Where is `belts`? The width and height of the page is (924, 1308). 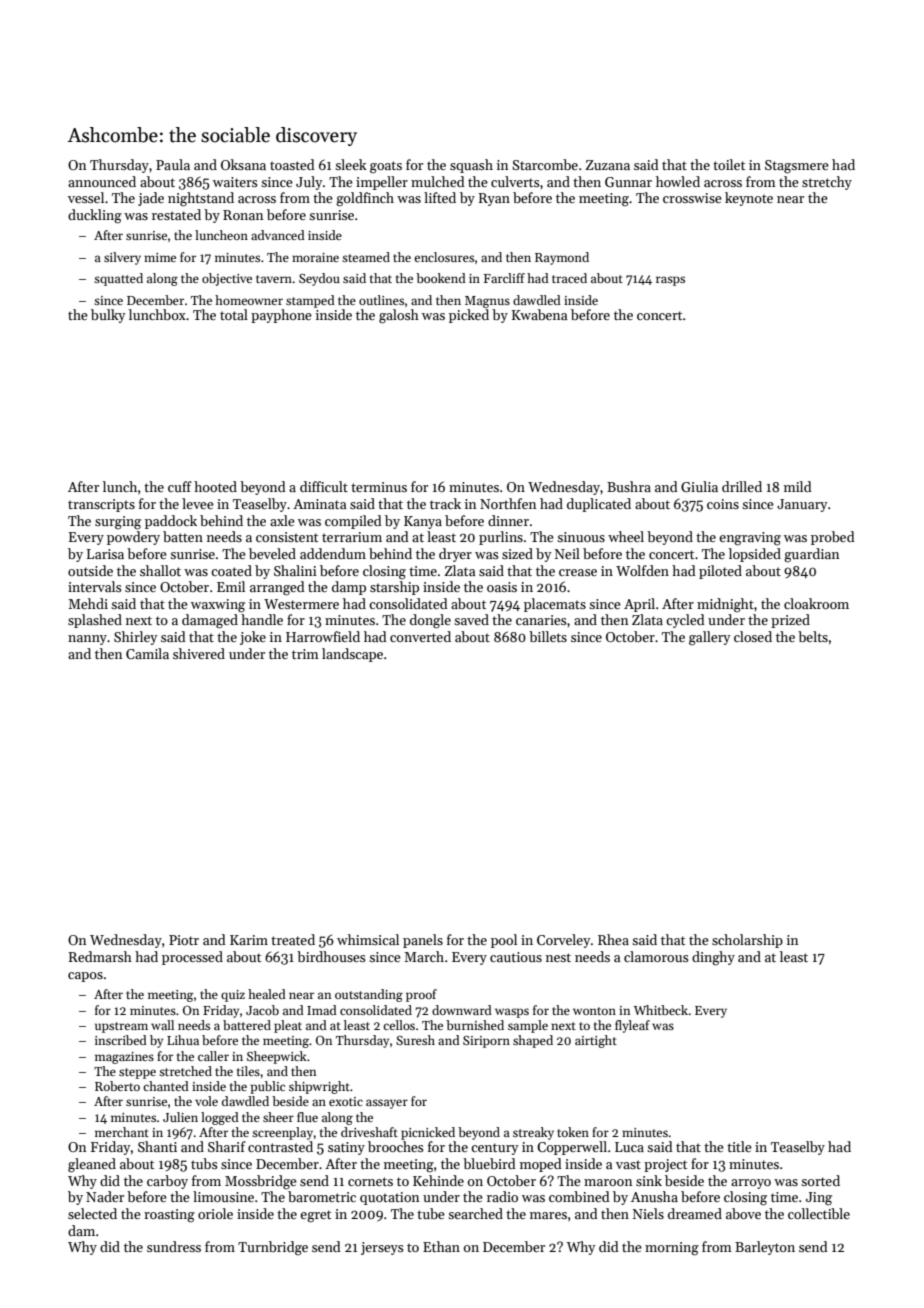
belts is located at coordinates (813, 636).
